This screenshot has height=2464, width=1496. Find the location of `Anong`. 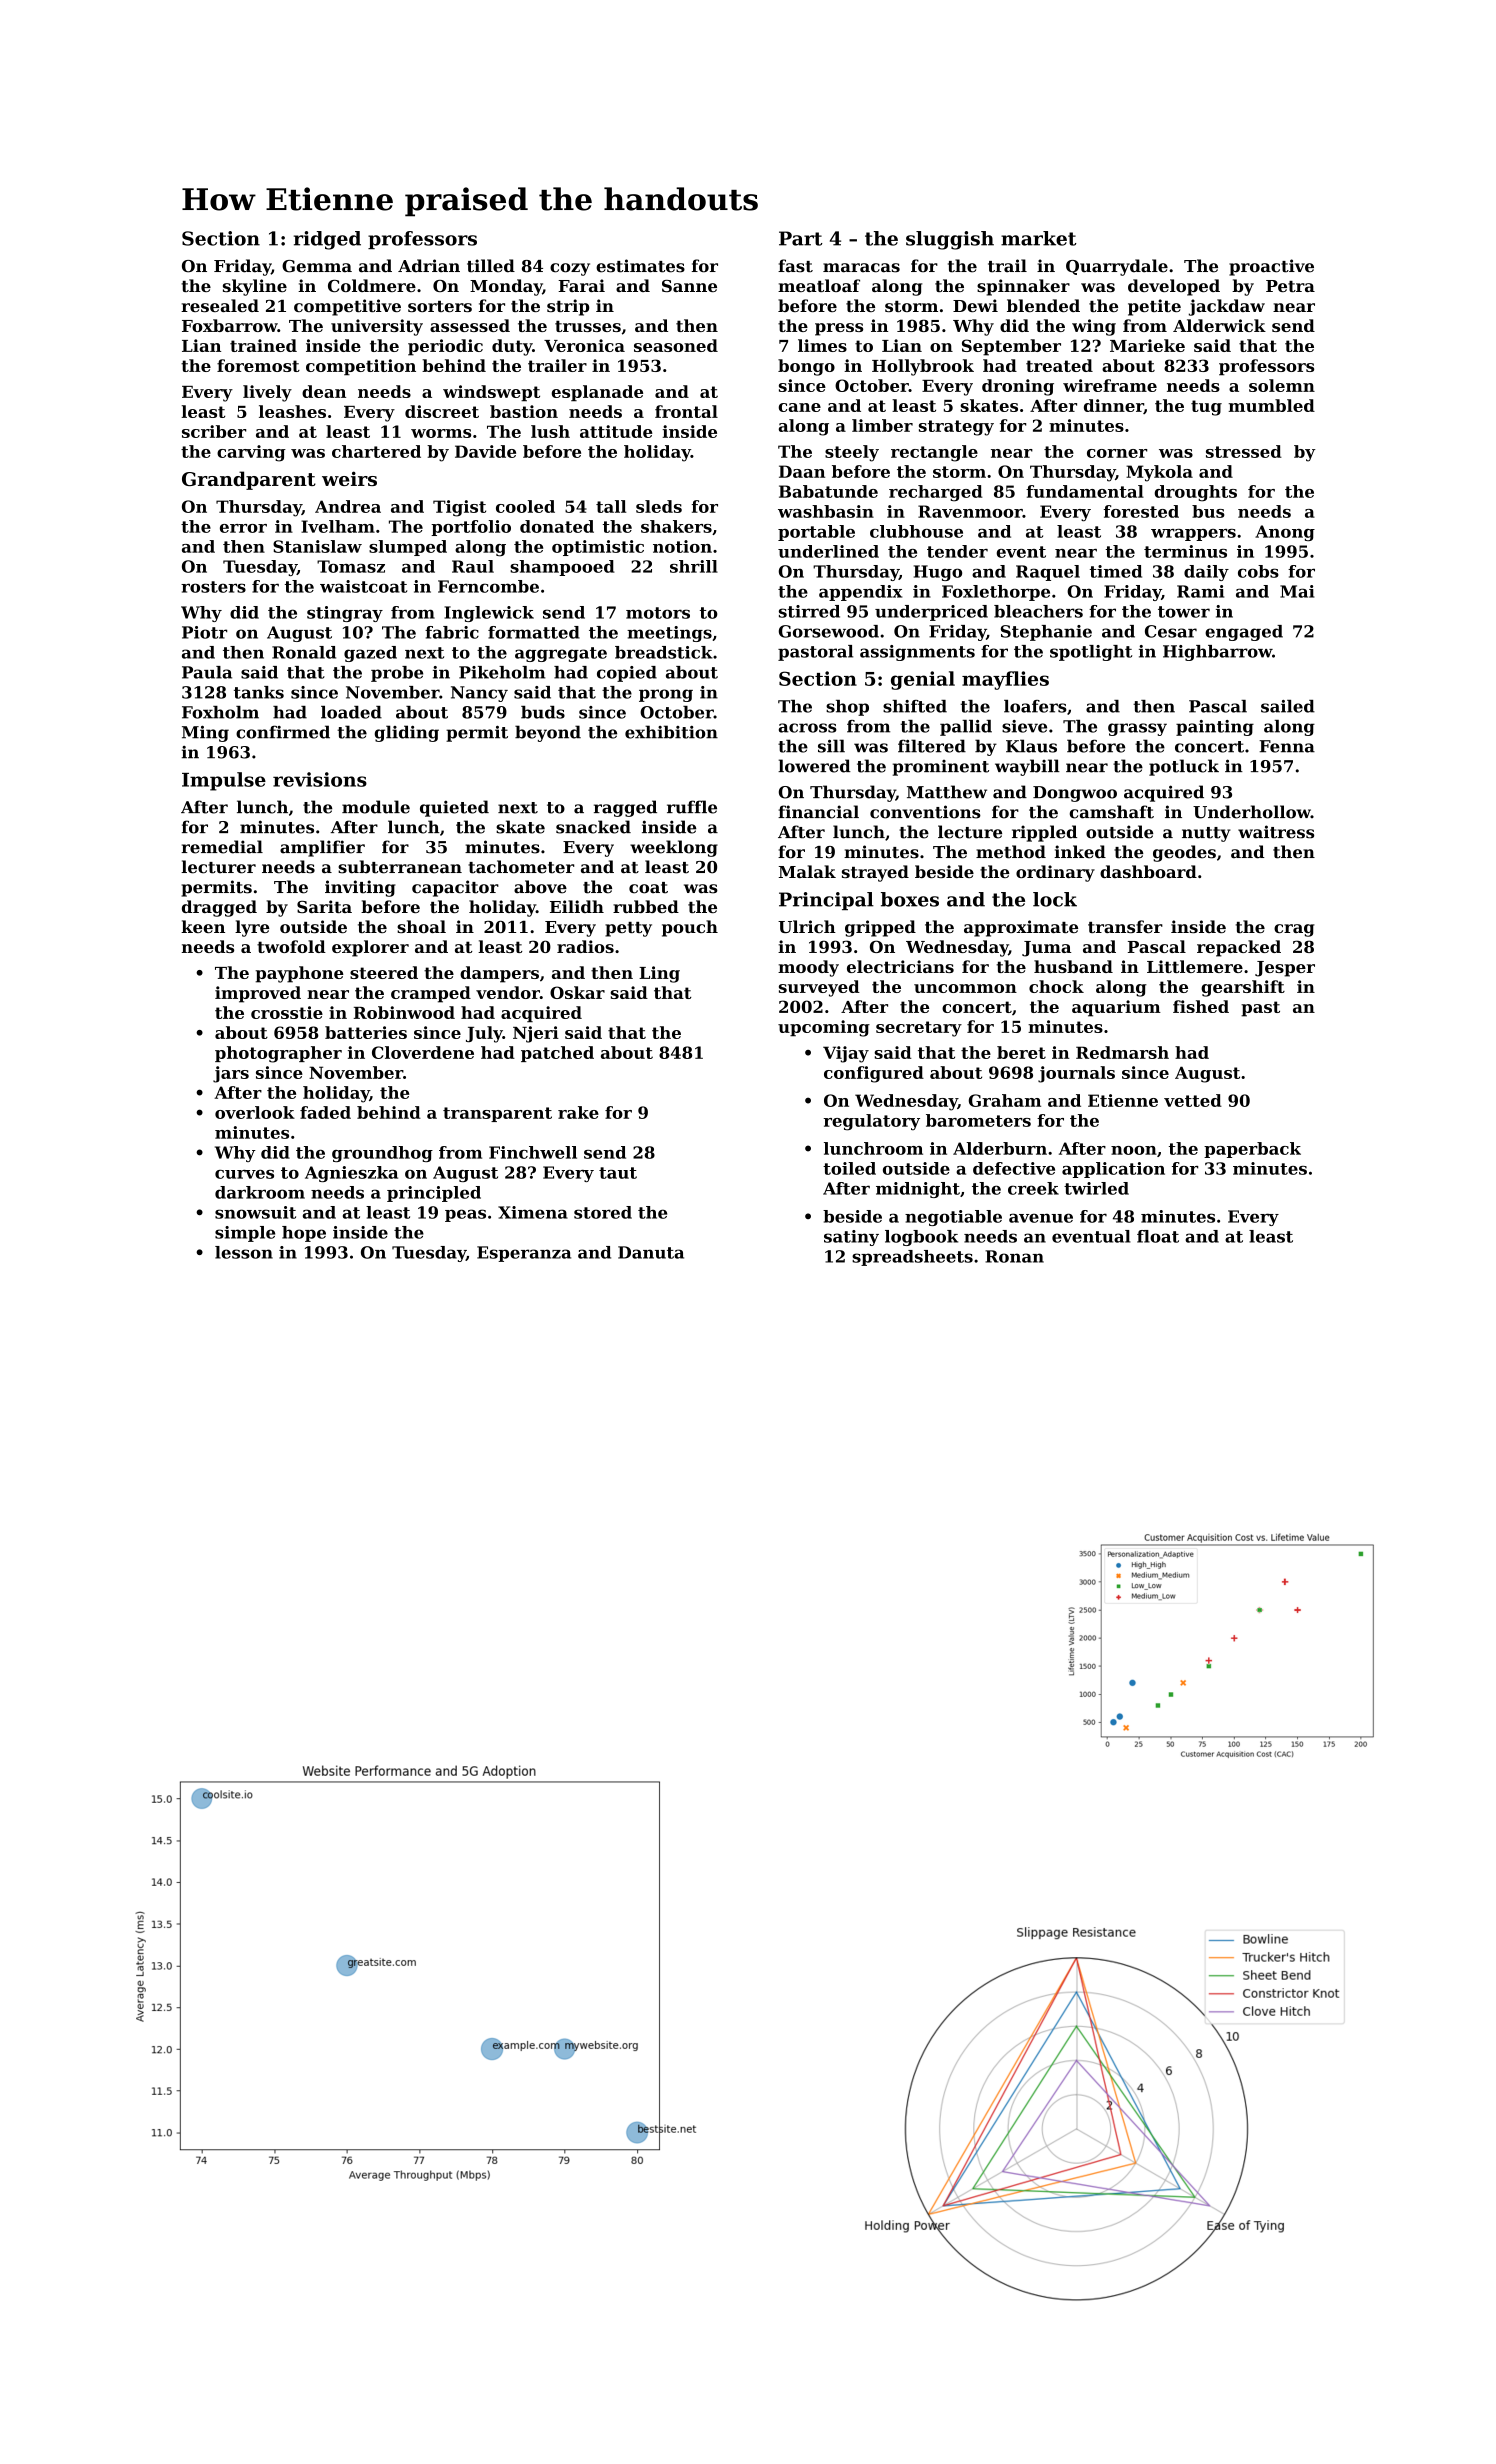

Anong is located at coordinates (1285, 533).
